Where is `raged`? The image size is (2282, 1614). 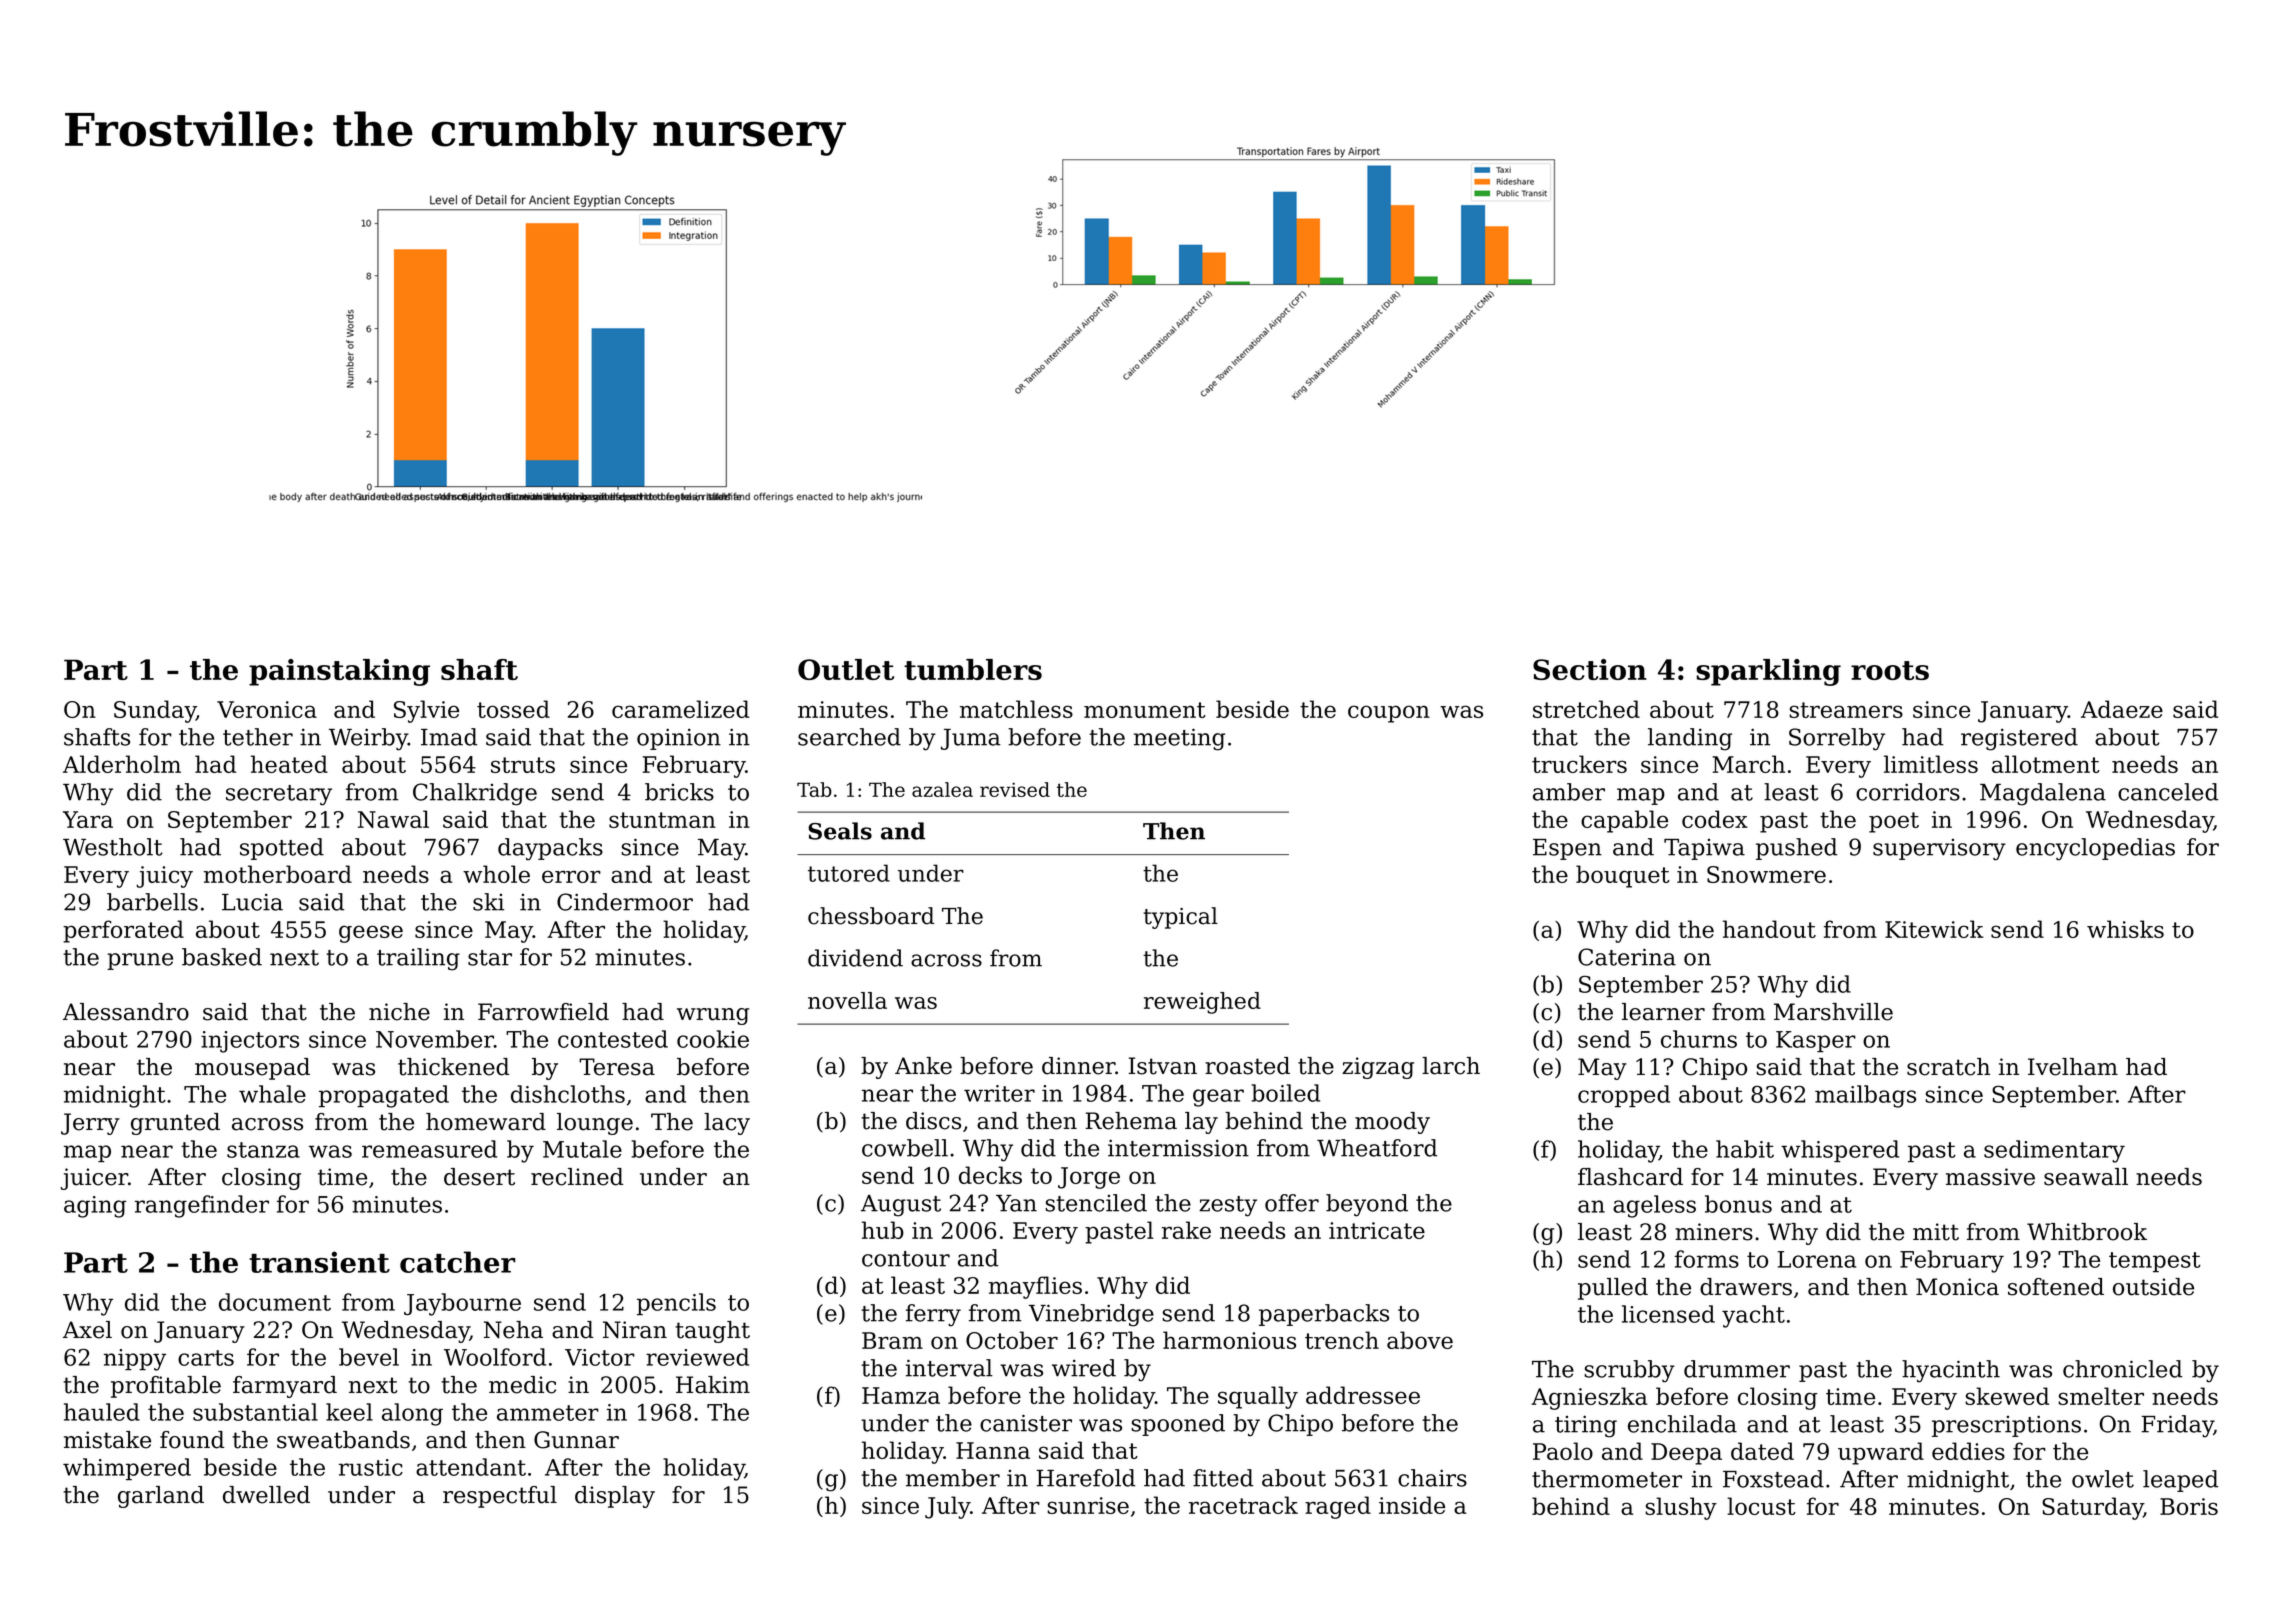
raged is located at coordinates (1338, 1507).
